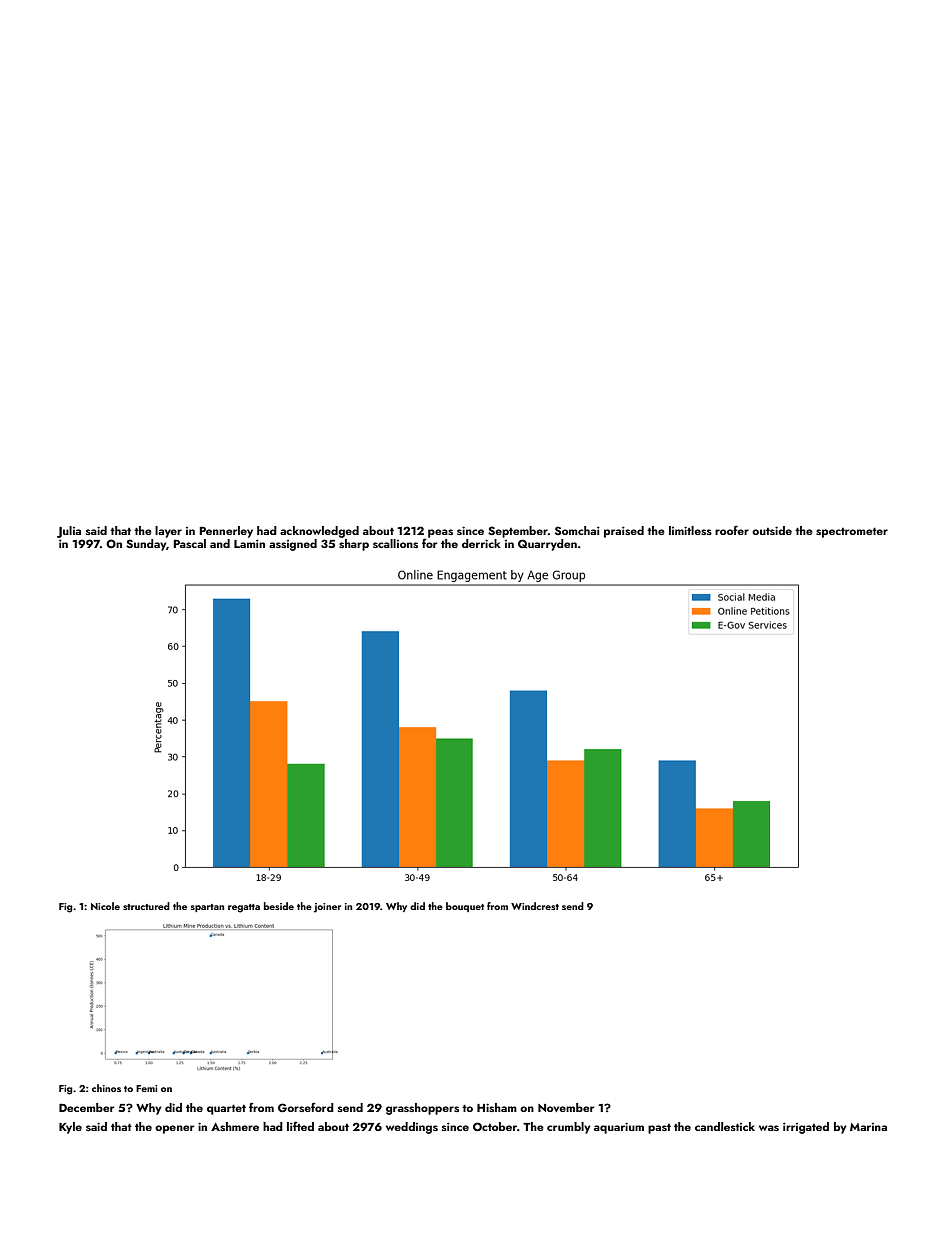  Describe the element at coordinates (105, 906) in the screenshot. I see `Nicole` at that location.
